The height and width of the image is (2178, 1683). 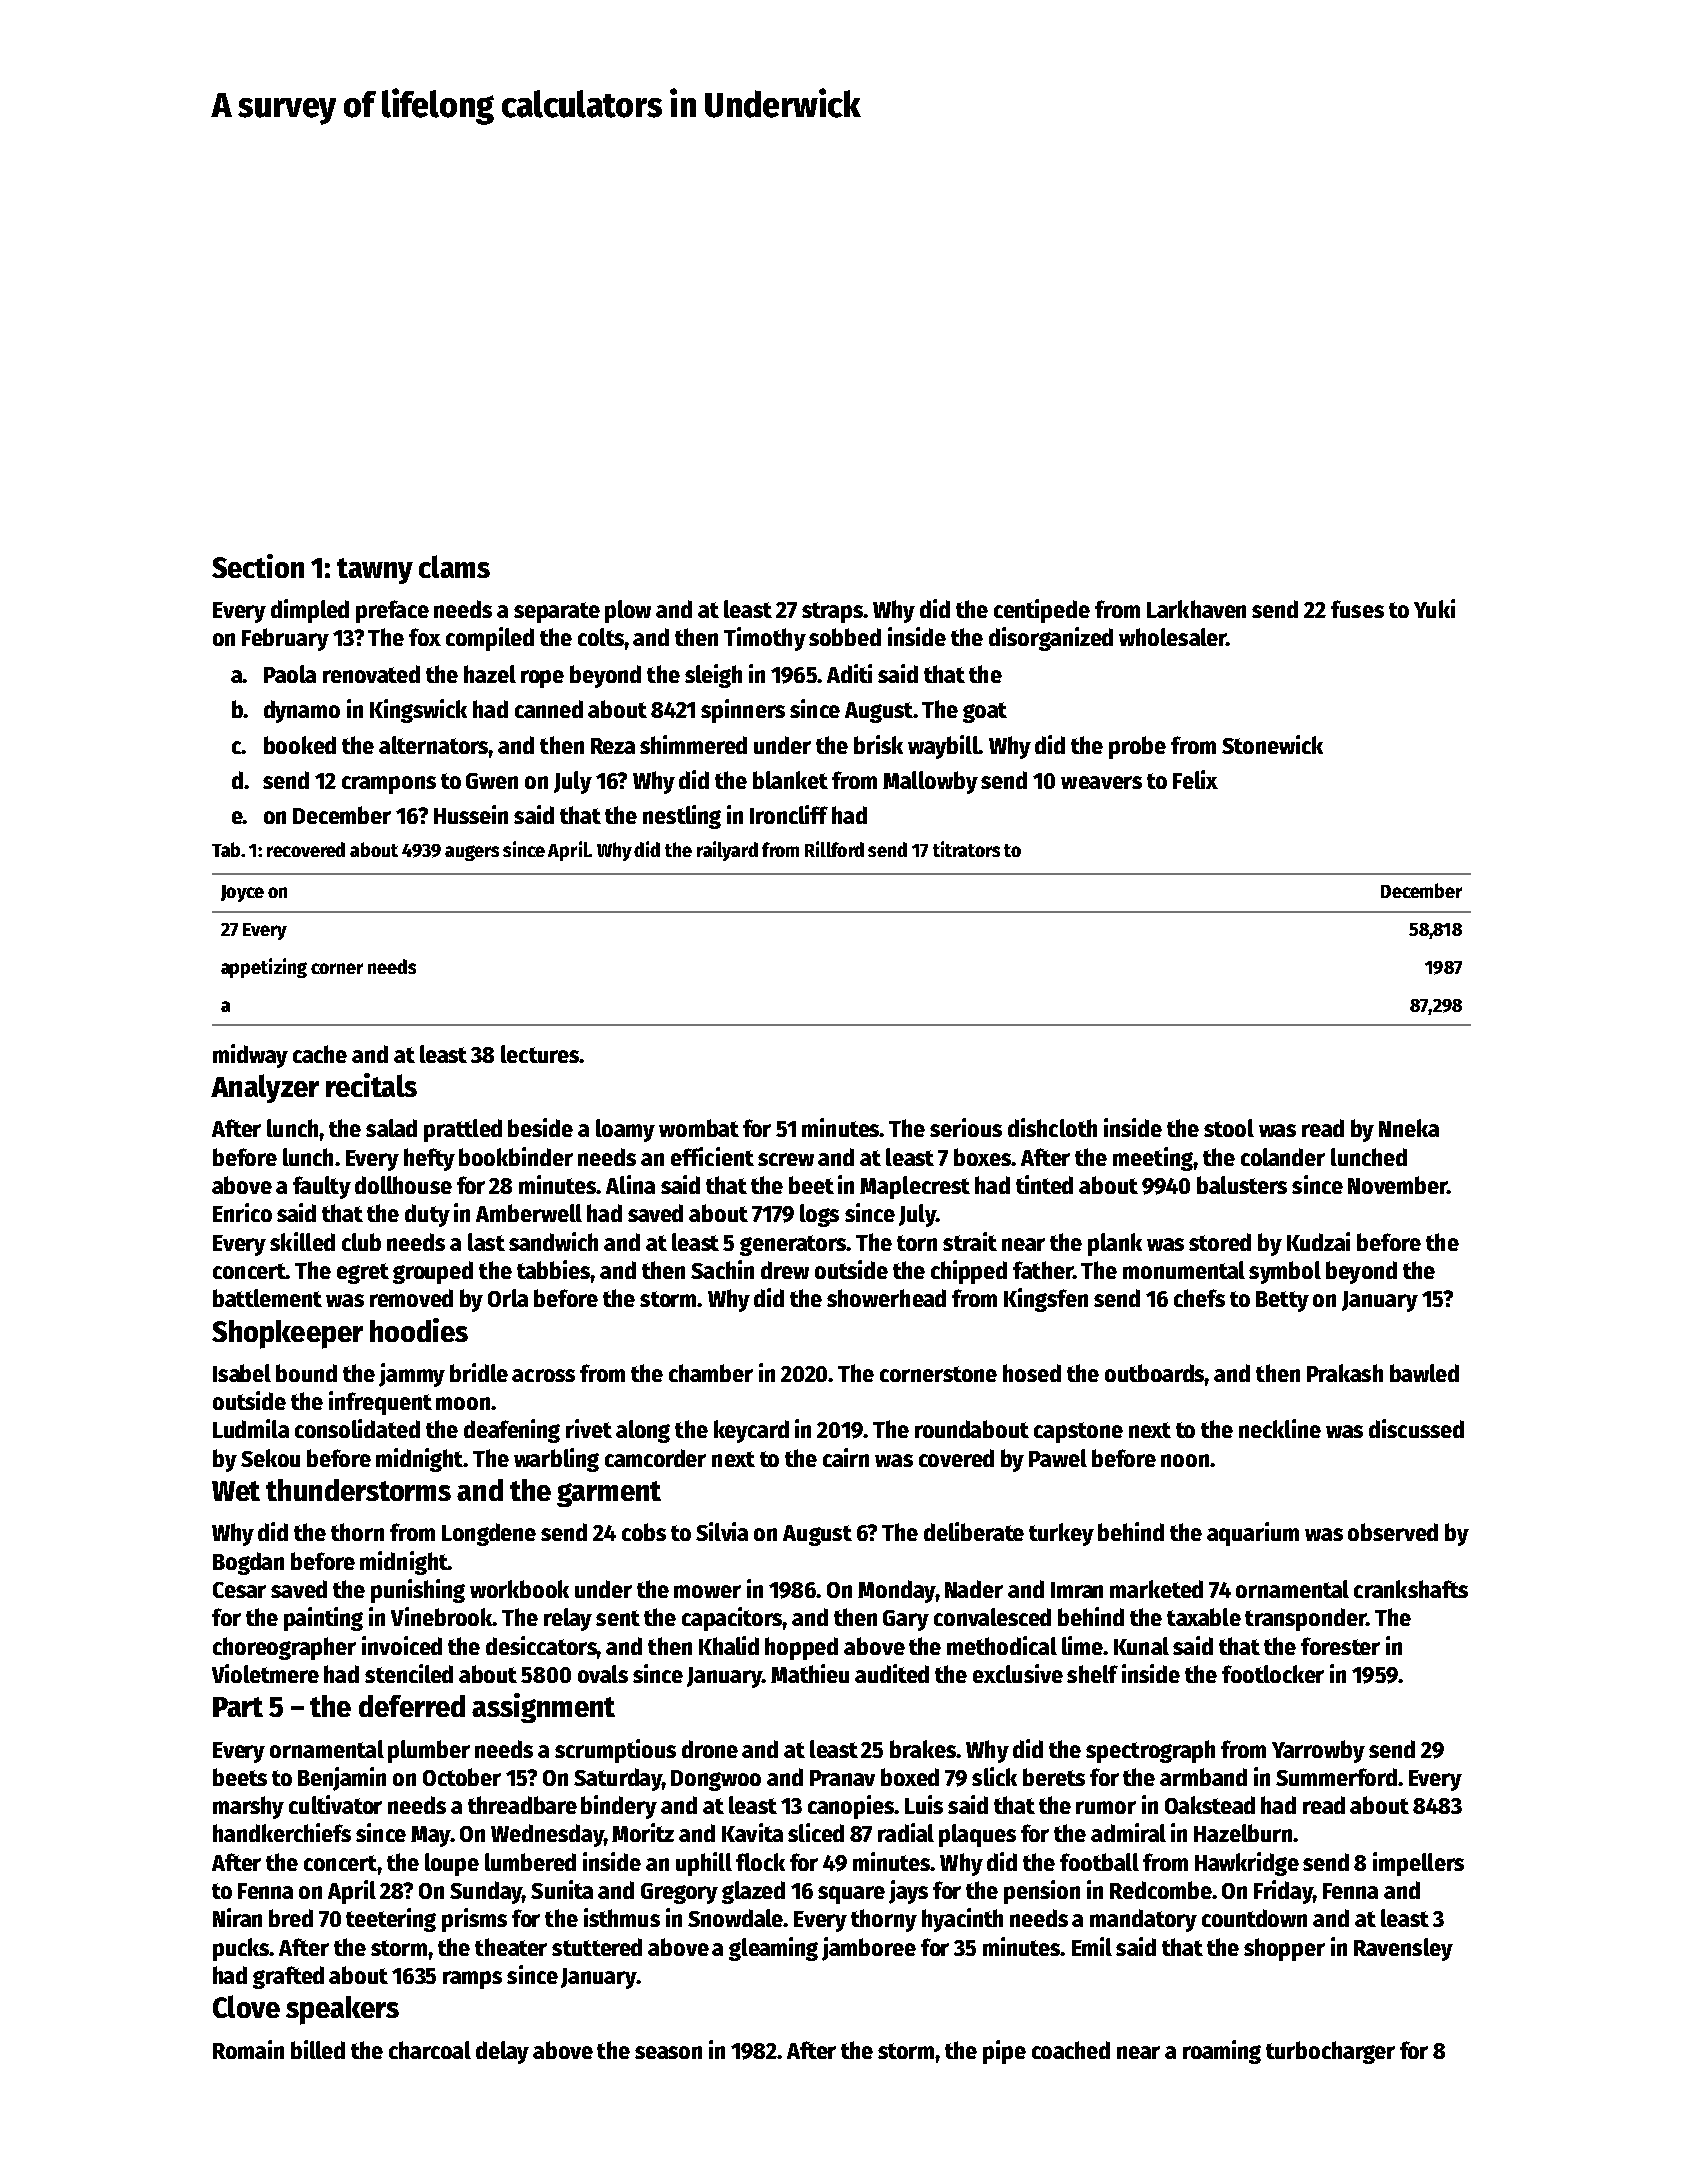 I want to click on appetizing, so click(x=264, y=968).
